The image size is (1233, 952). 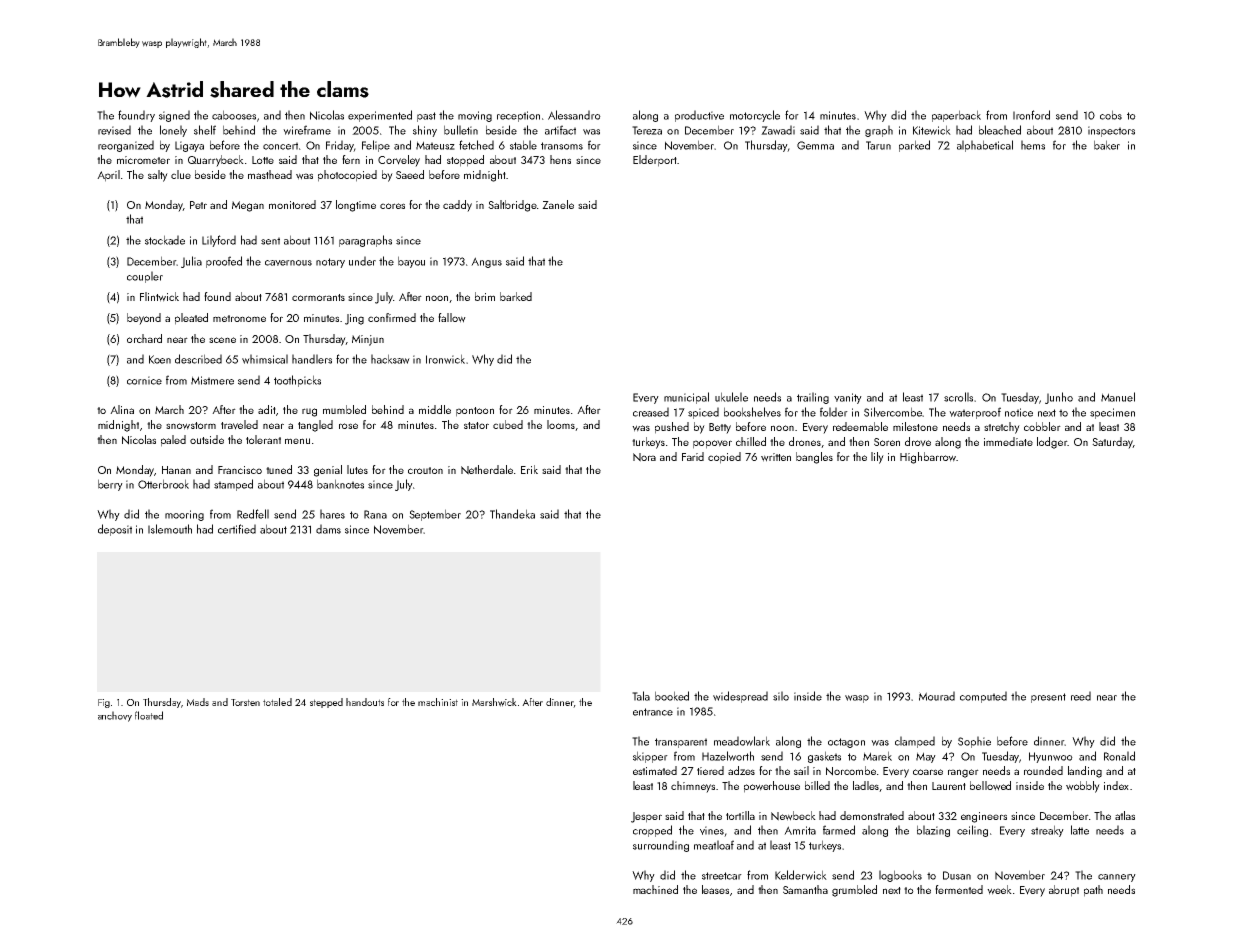 What do you see at coordinates (170, 529) in the screenshot?
I see `Islemouth` at bounding box center [170, 529].
